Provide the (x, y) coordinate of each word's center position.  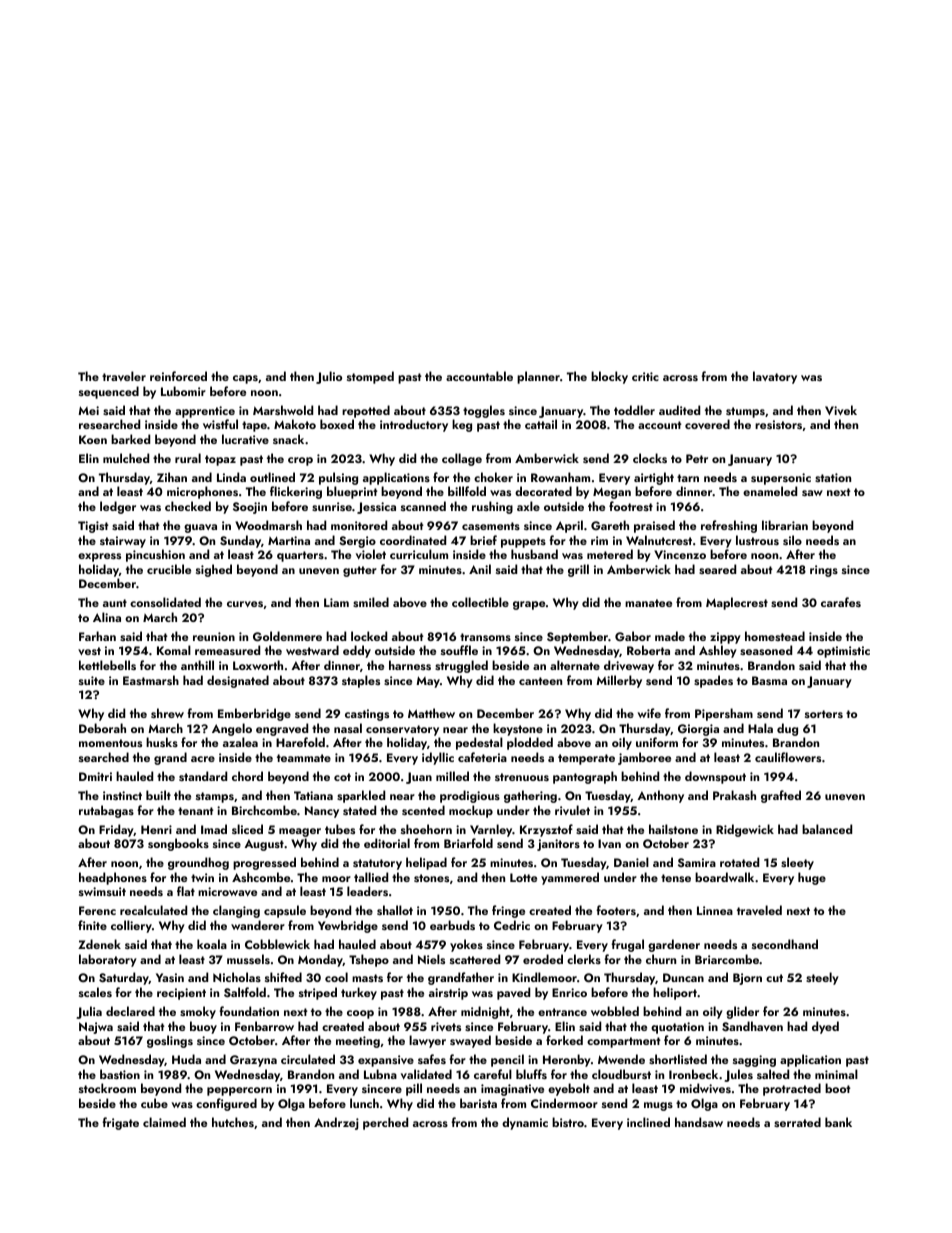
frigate (120, 1123)
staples (361, 681)
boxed (337, 424)
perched (385, 1123)
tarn (688, 478)
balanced (827, 829)
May (428, 682)
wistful (220, 424)
